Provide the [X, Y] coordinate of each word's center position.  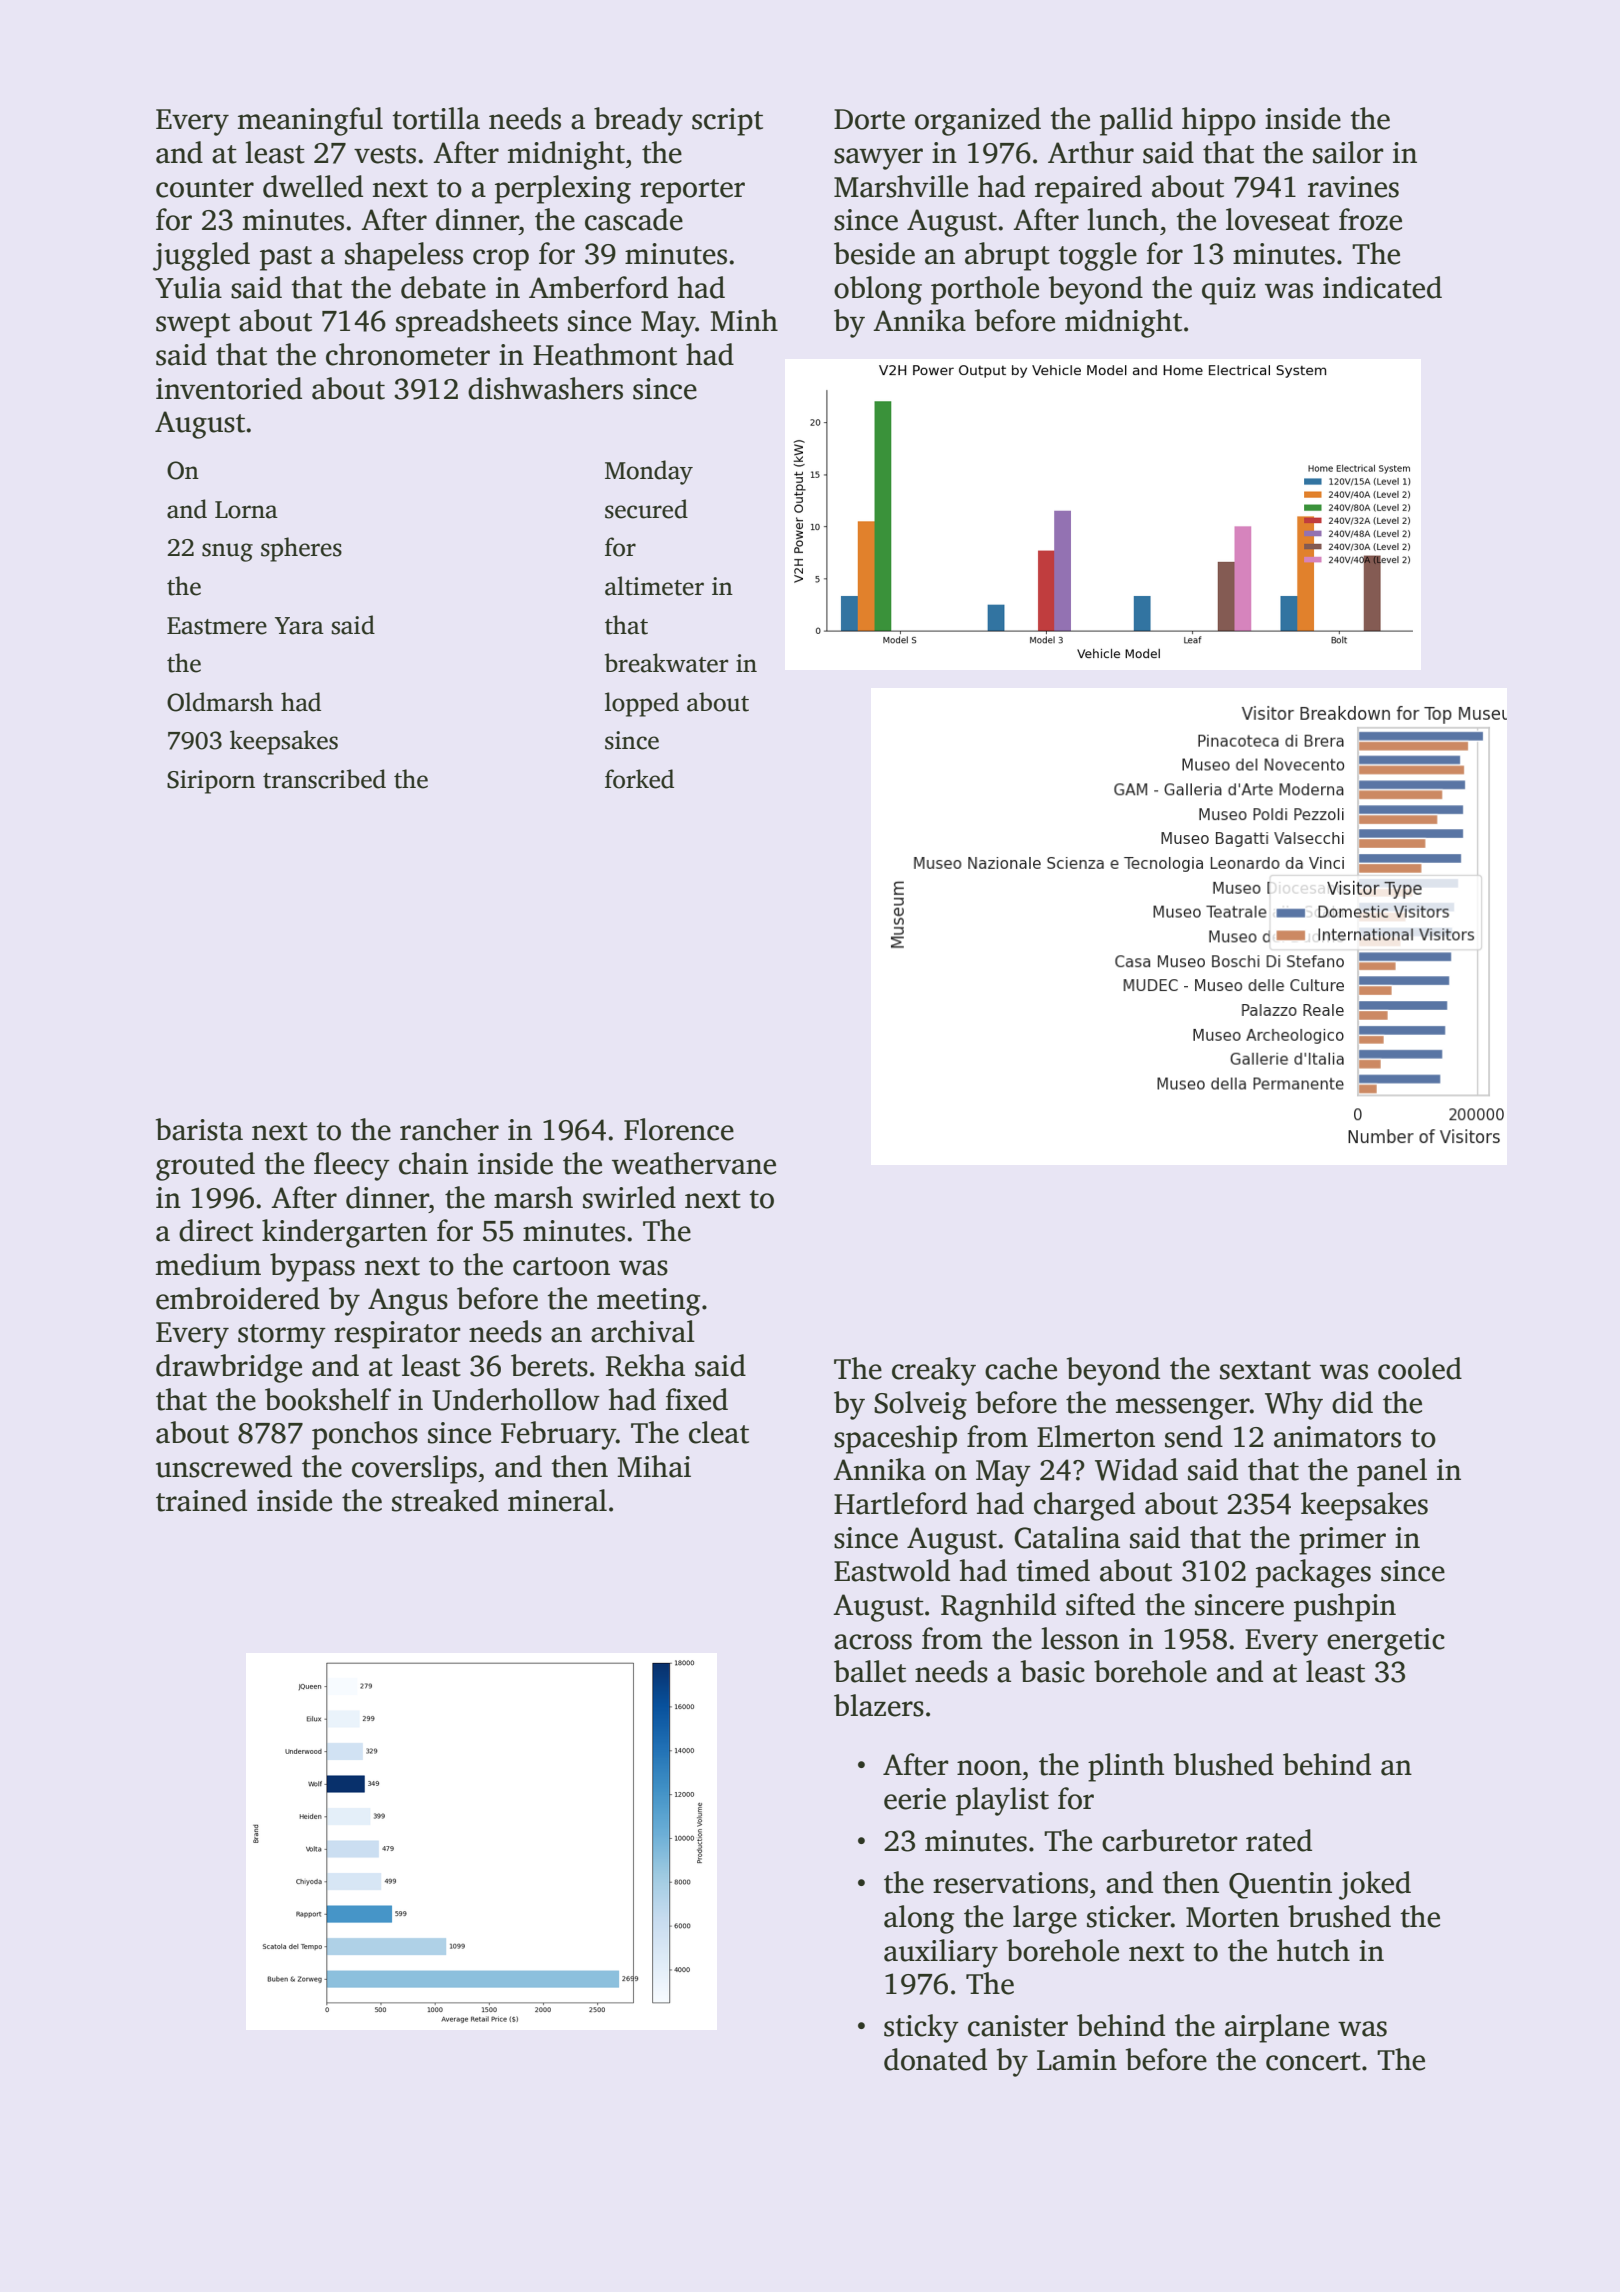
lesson [1080, 1638]
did [1352, 1402]
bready [638, 121]
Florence [679, 1129]
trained [201, 1500]
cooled [1420, 1368]
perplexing [563, 189]
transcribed [324, 779]
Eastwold [892, 1570]
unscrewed [224, 1466]
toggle [1097, 256]
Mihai [654, 1466]
